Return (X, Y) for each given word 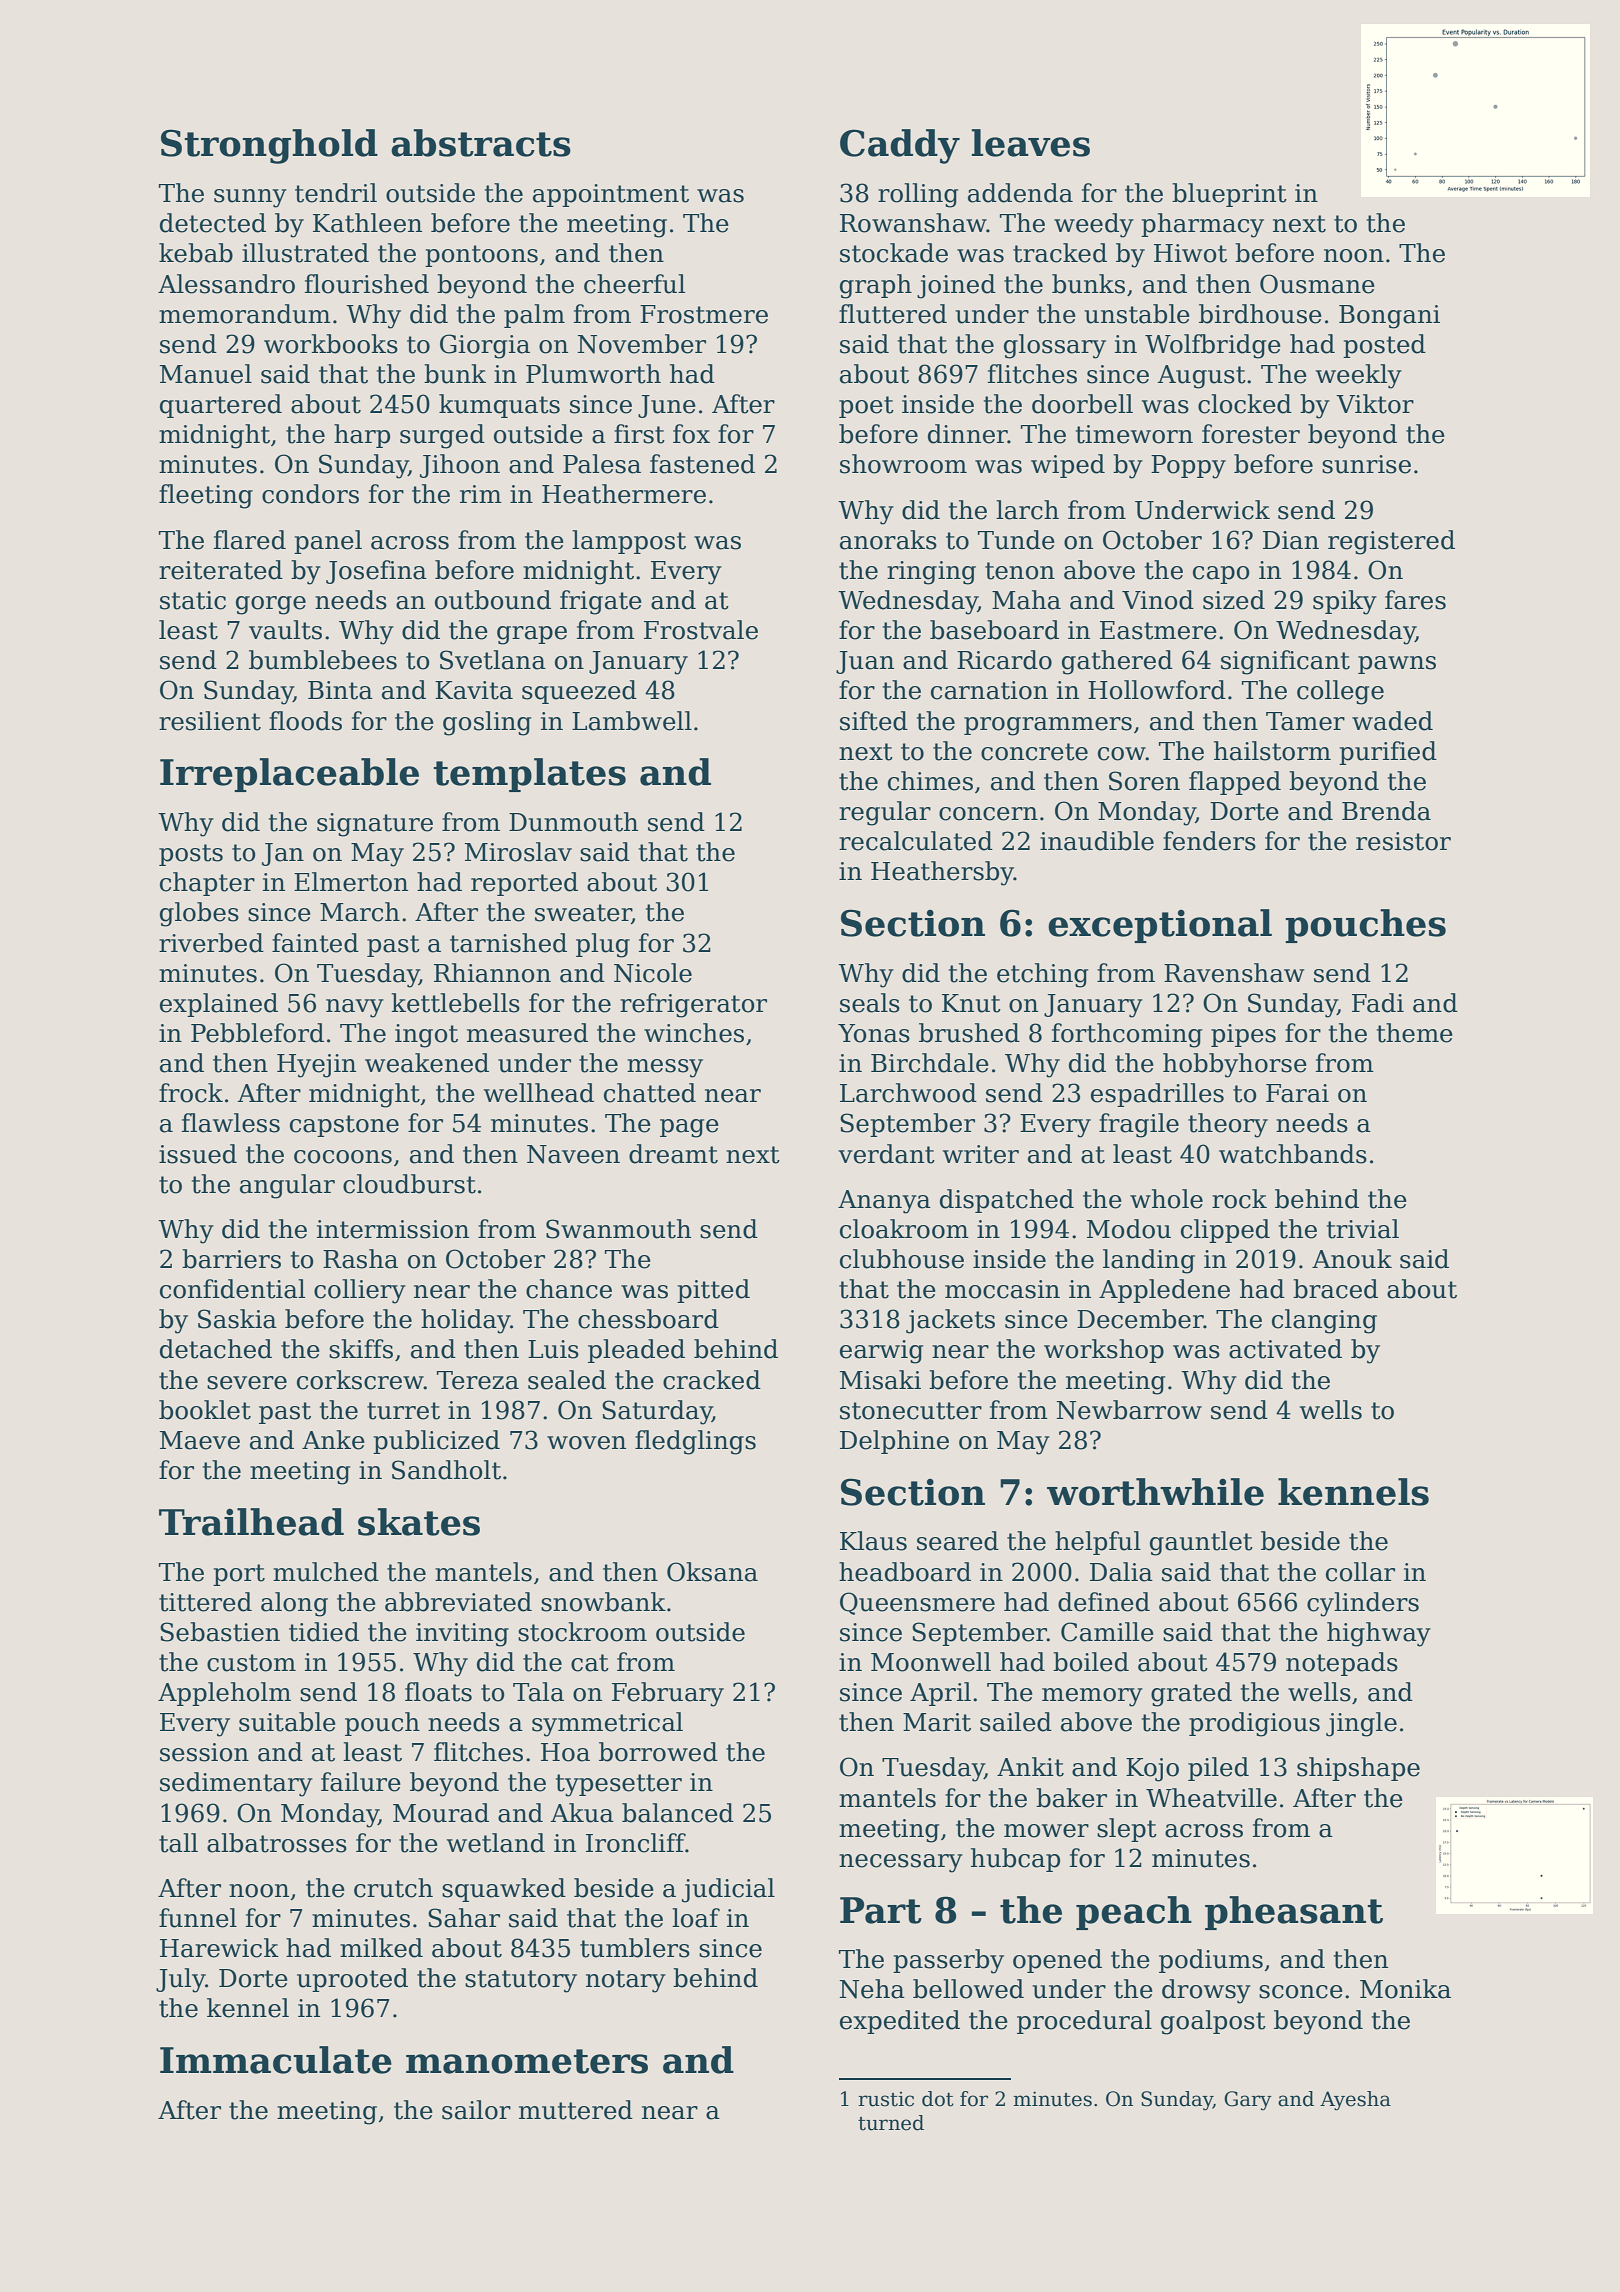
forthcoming (1127, 1035)
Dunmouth (573, 822)
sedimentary (236, 1784)
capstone (344, 1126)
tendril (336, 193)
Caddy (900, 146)
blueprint (1229, 195)
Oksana (712, 1572)
